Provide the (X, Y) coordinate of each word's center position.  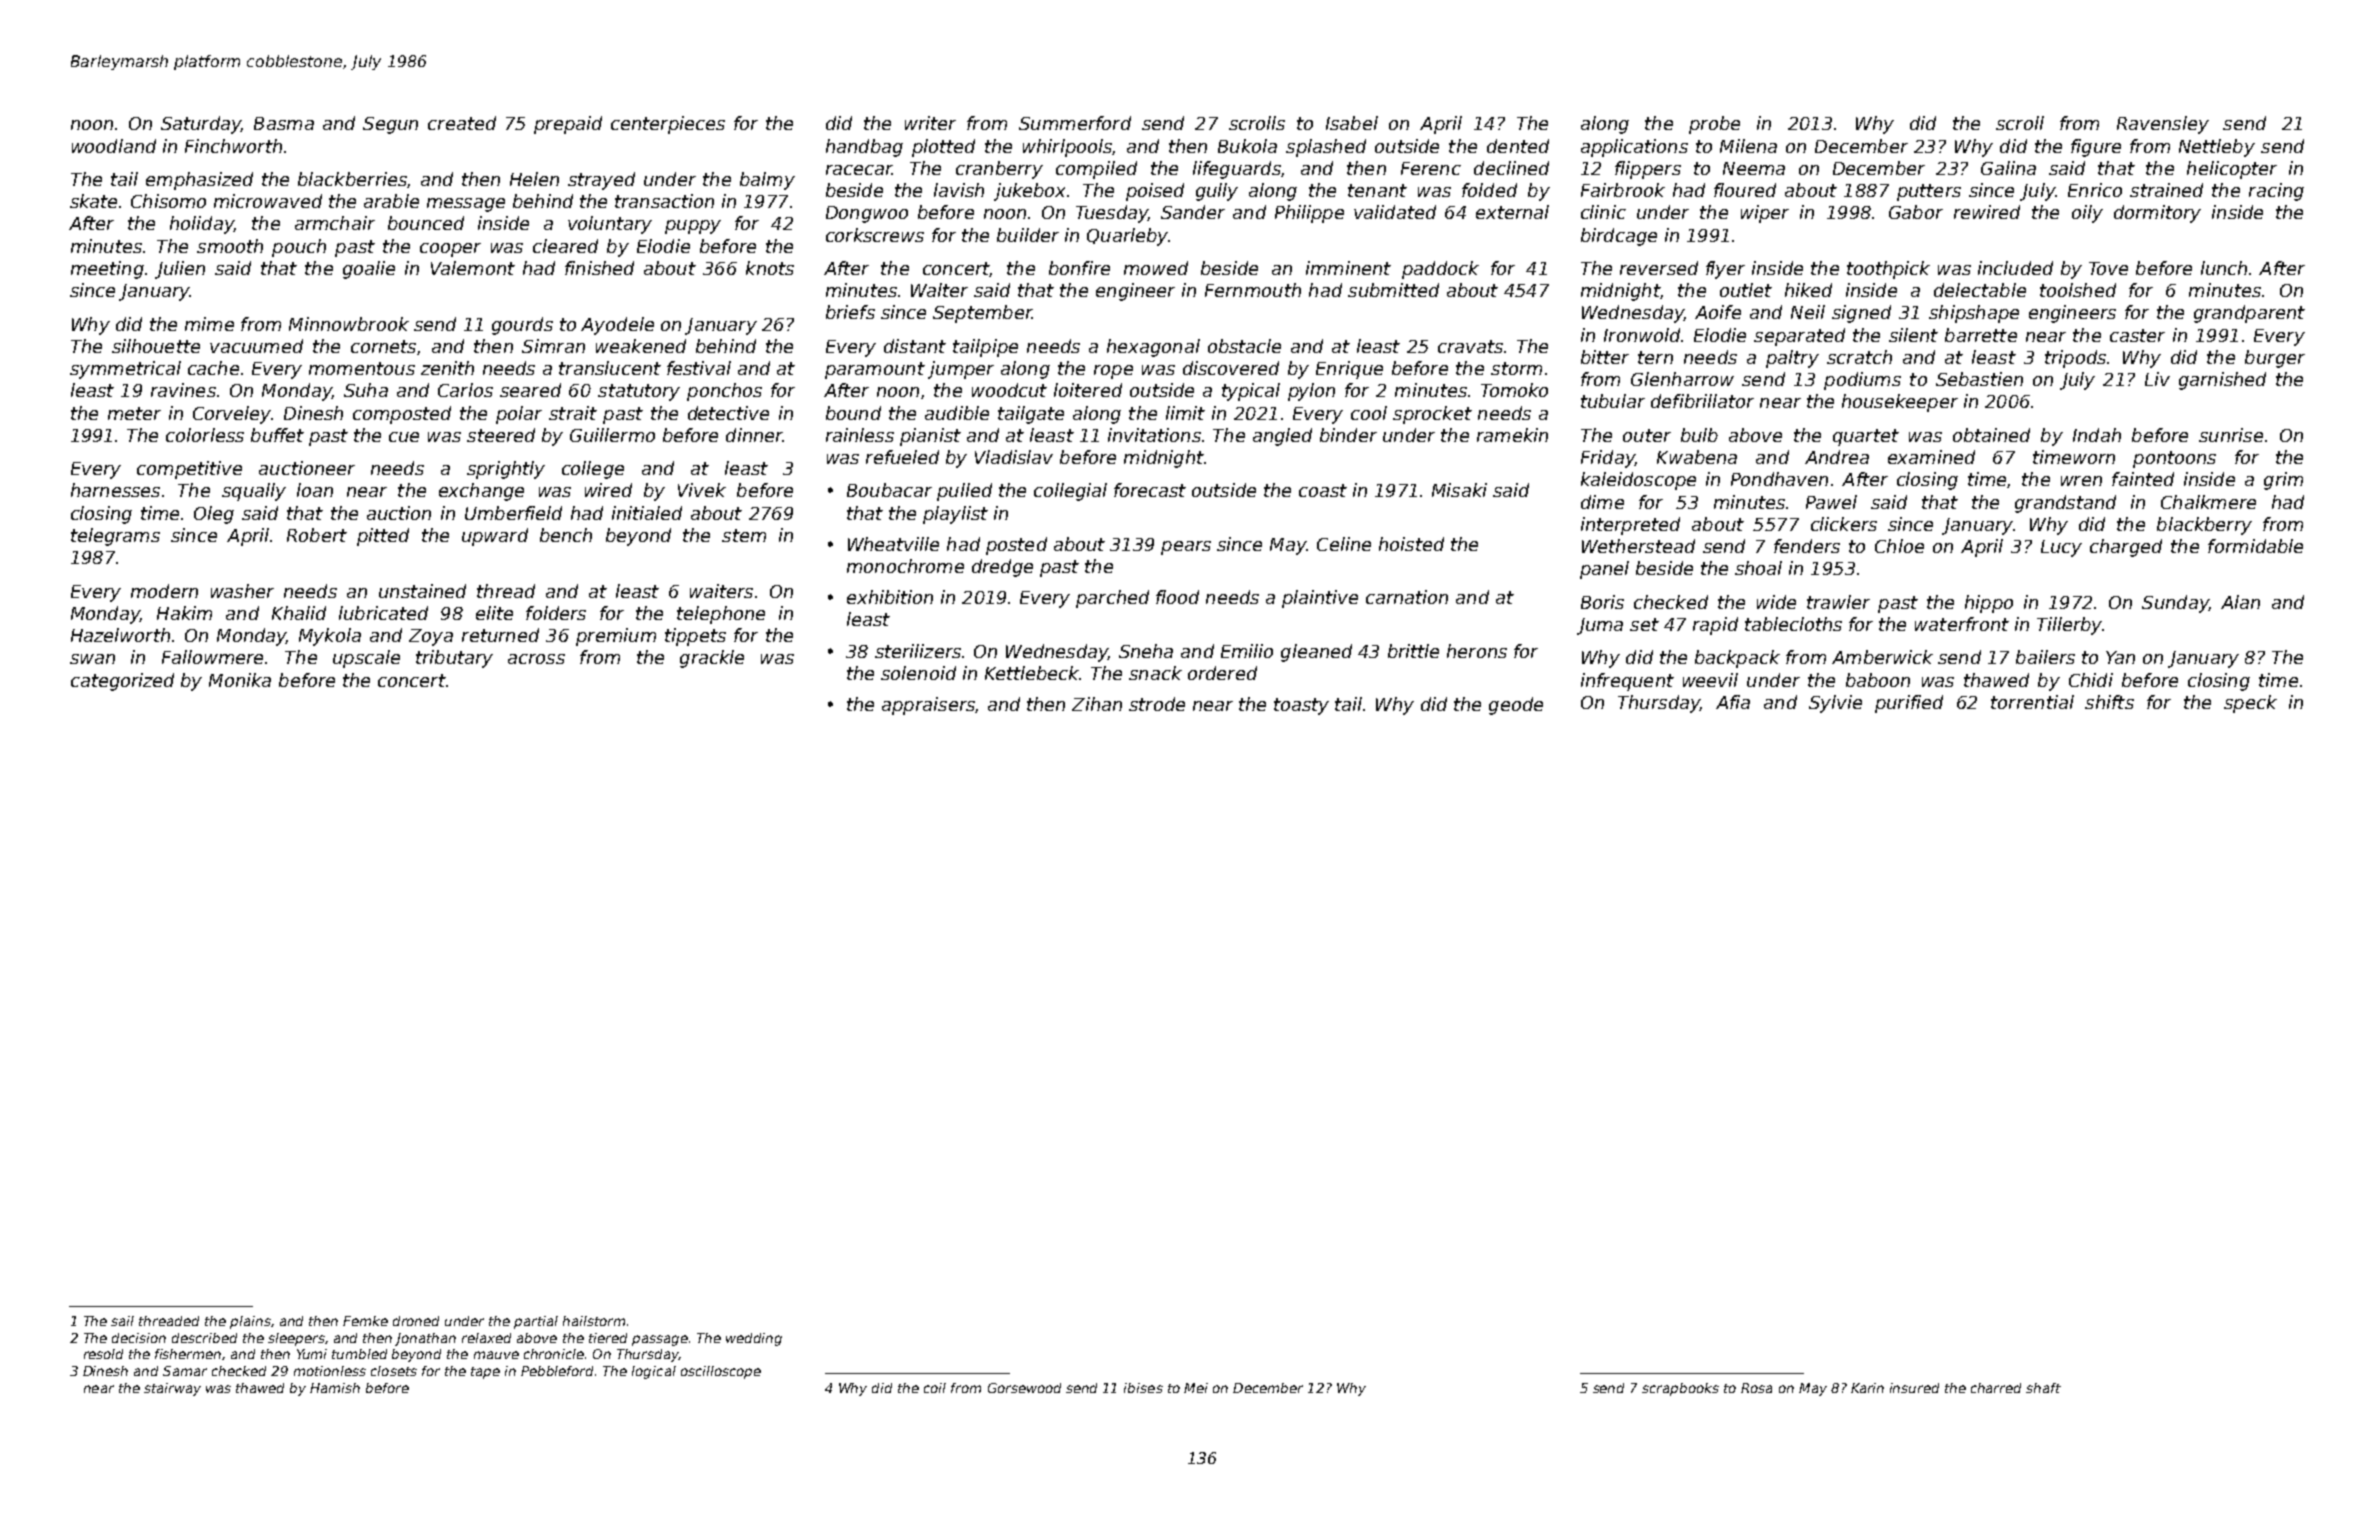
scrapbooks (1680, 1389)
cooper (450, 250)
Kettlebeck (1032, 673)
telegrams (115, 537)
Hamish (335, 1388)
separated (1799, 337)
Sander (1193, 212)
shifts (2109, 702)
